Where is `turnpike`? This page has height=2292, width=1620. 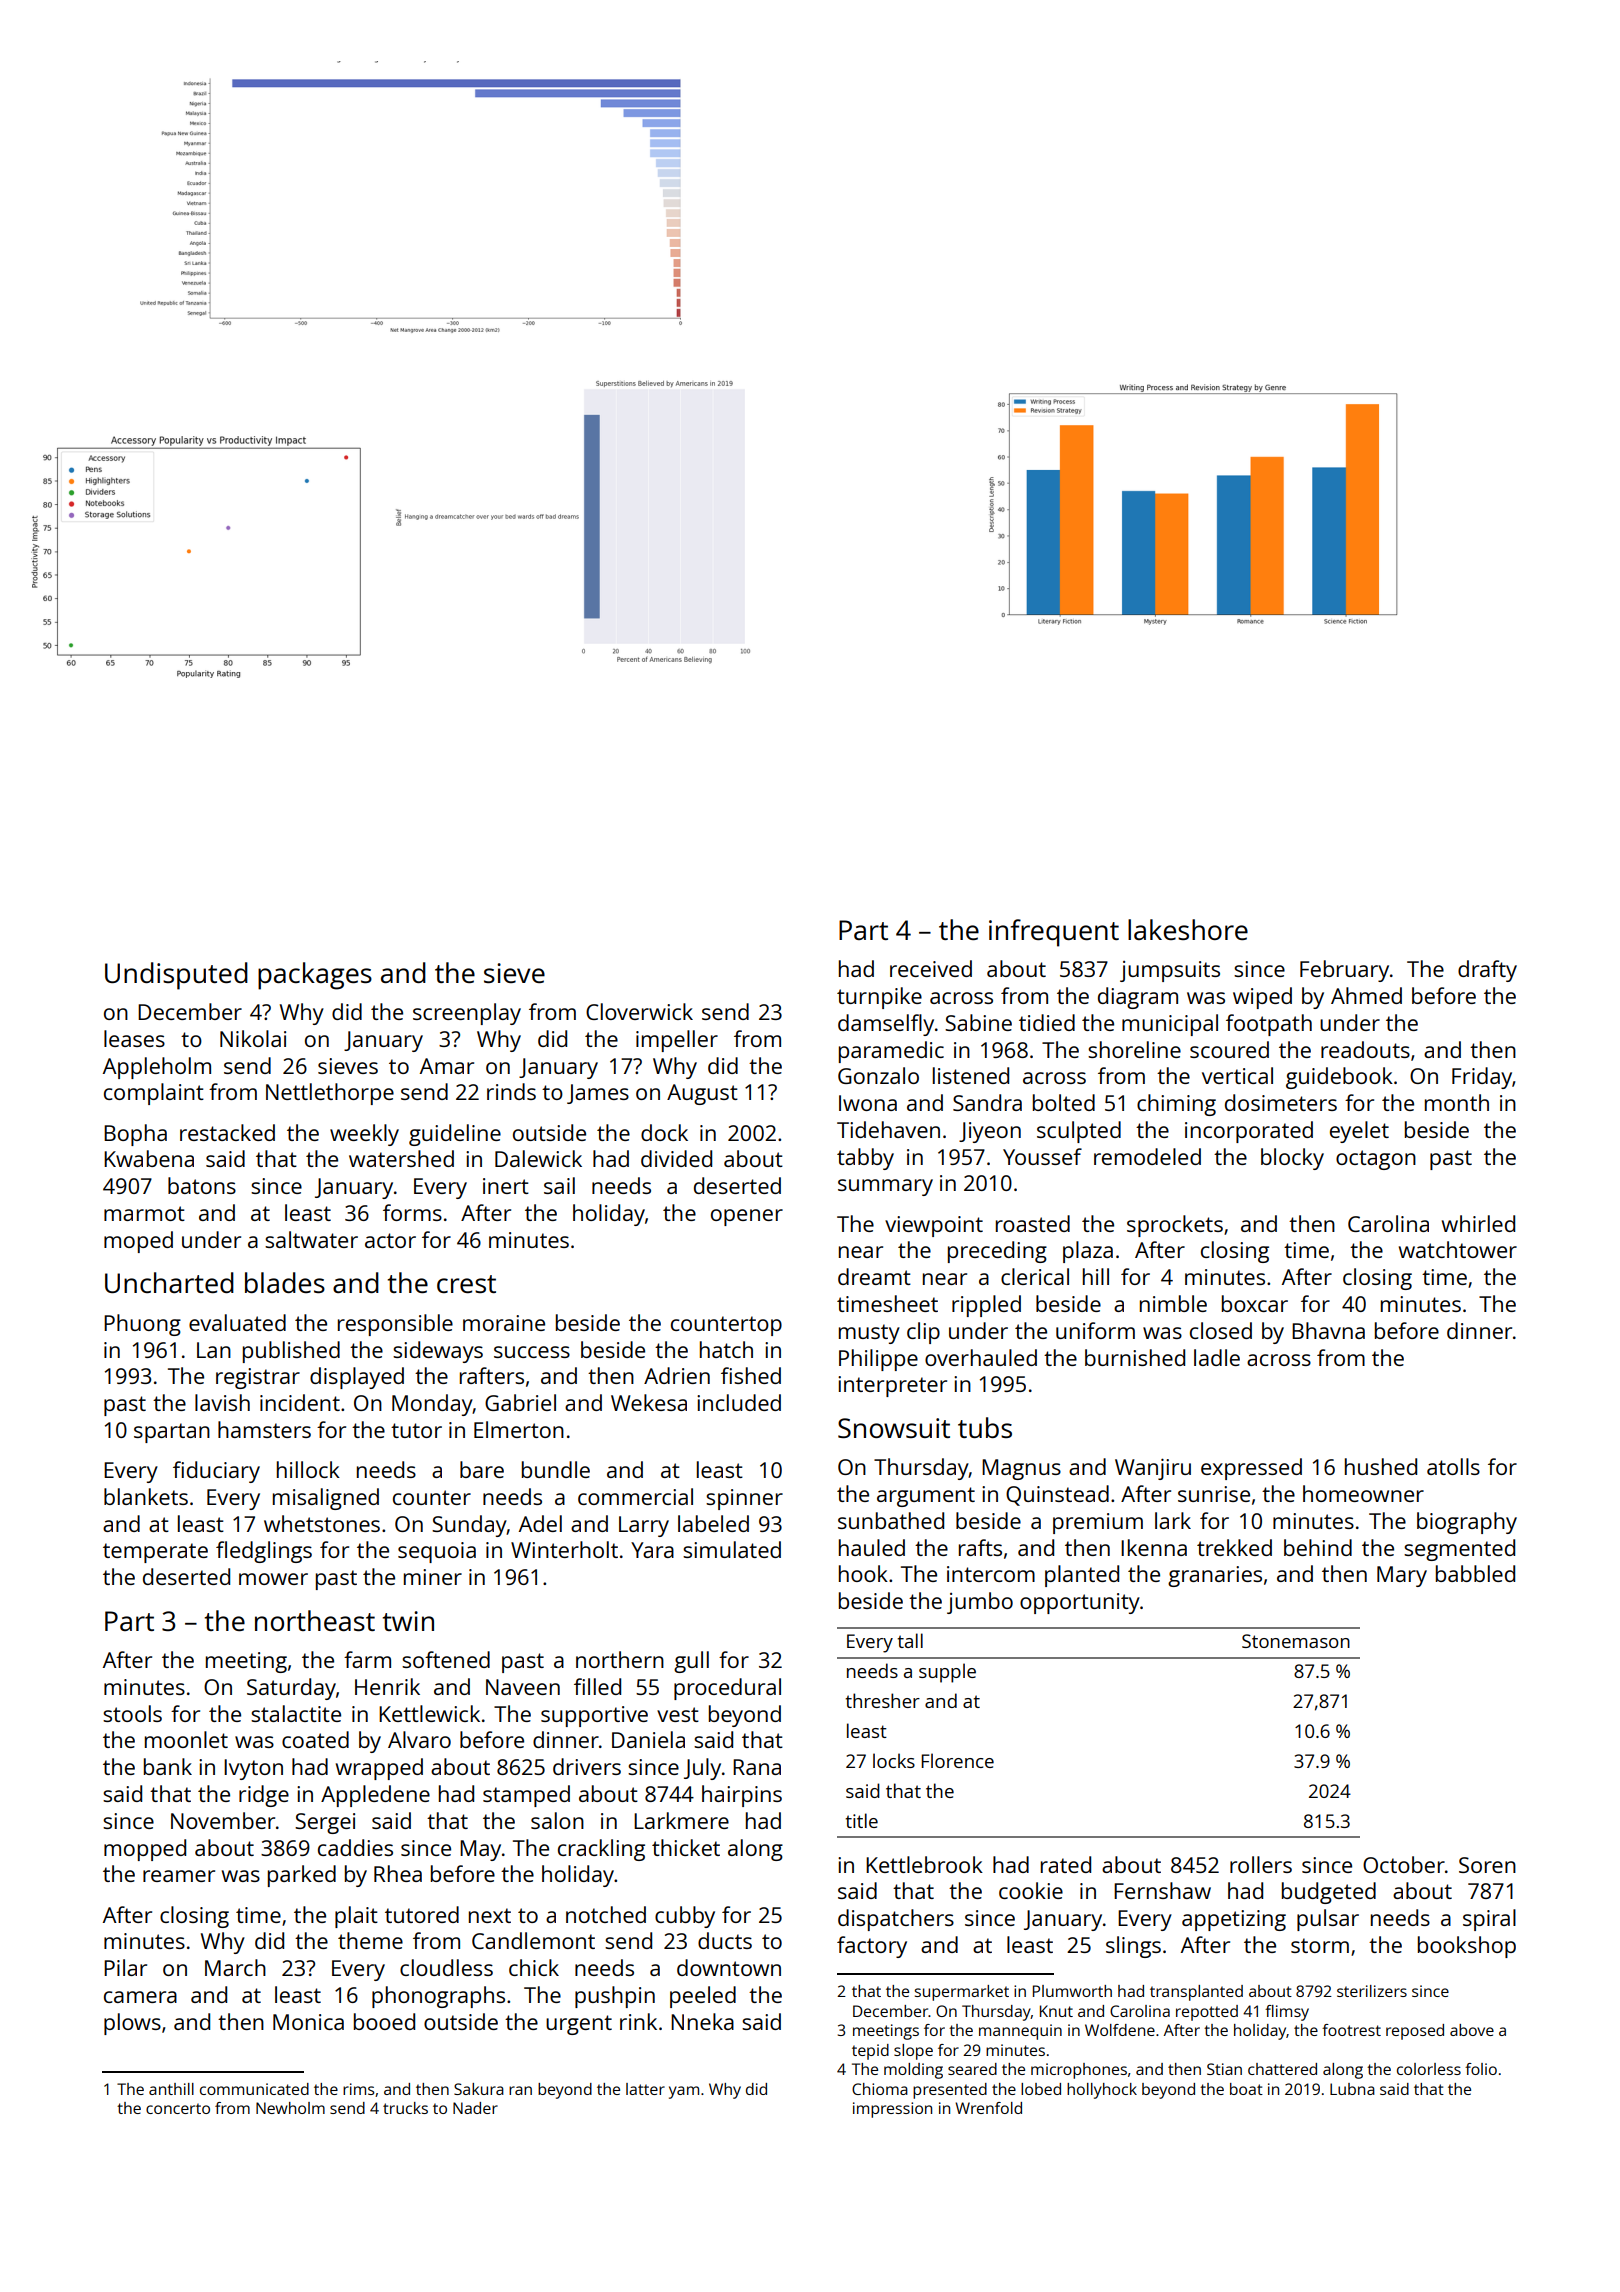
turnpike is located at coordinates (879, 998).
